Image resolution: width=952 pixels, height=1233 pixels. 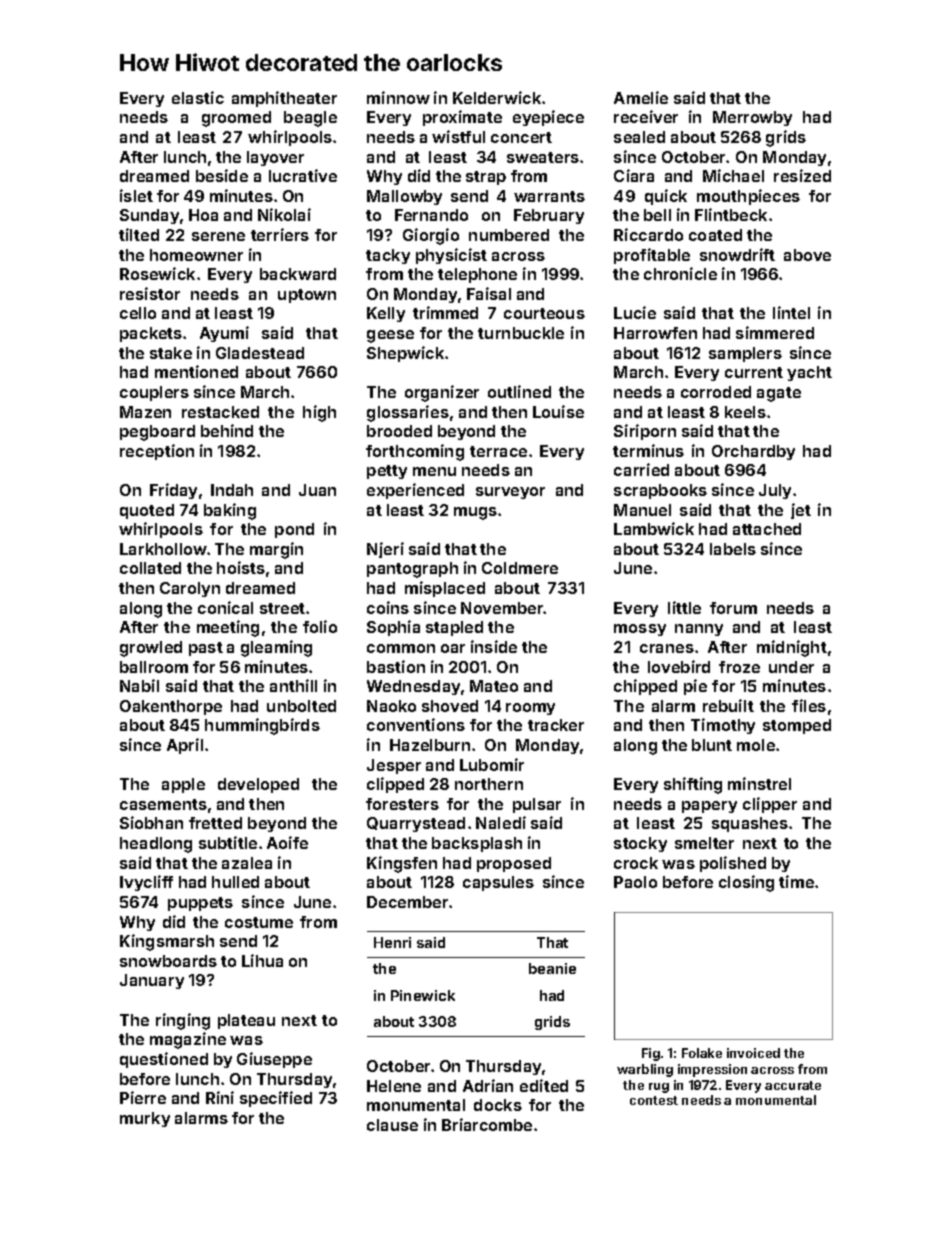 What do you see at coordinates (498, 451) in the screenshot?
I see `terrace` at bounding box center [498, 451].
